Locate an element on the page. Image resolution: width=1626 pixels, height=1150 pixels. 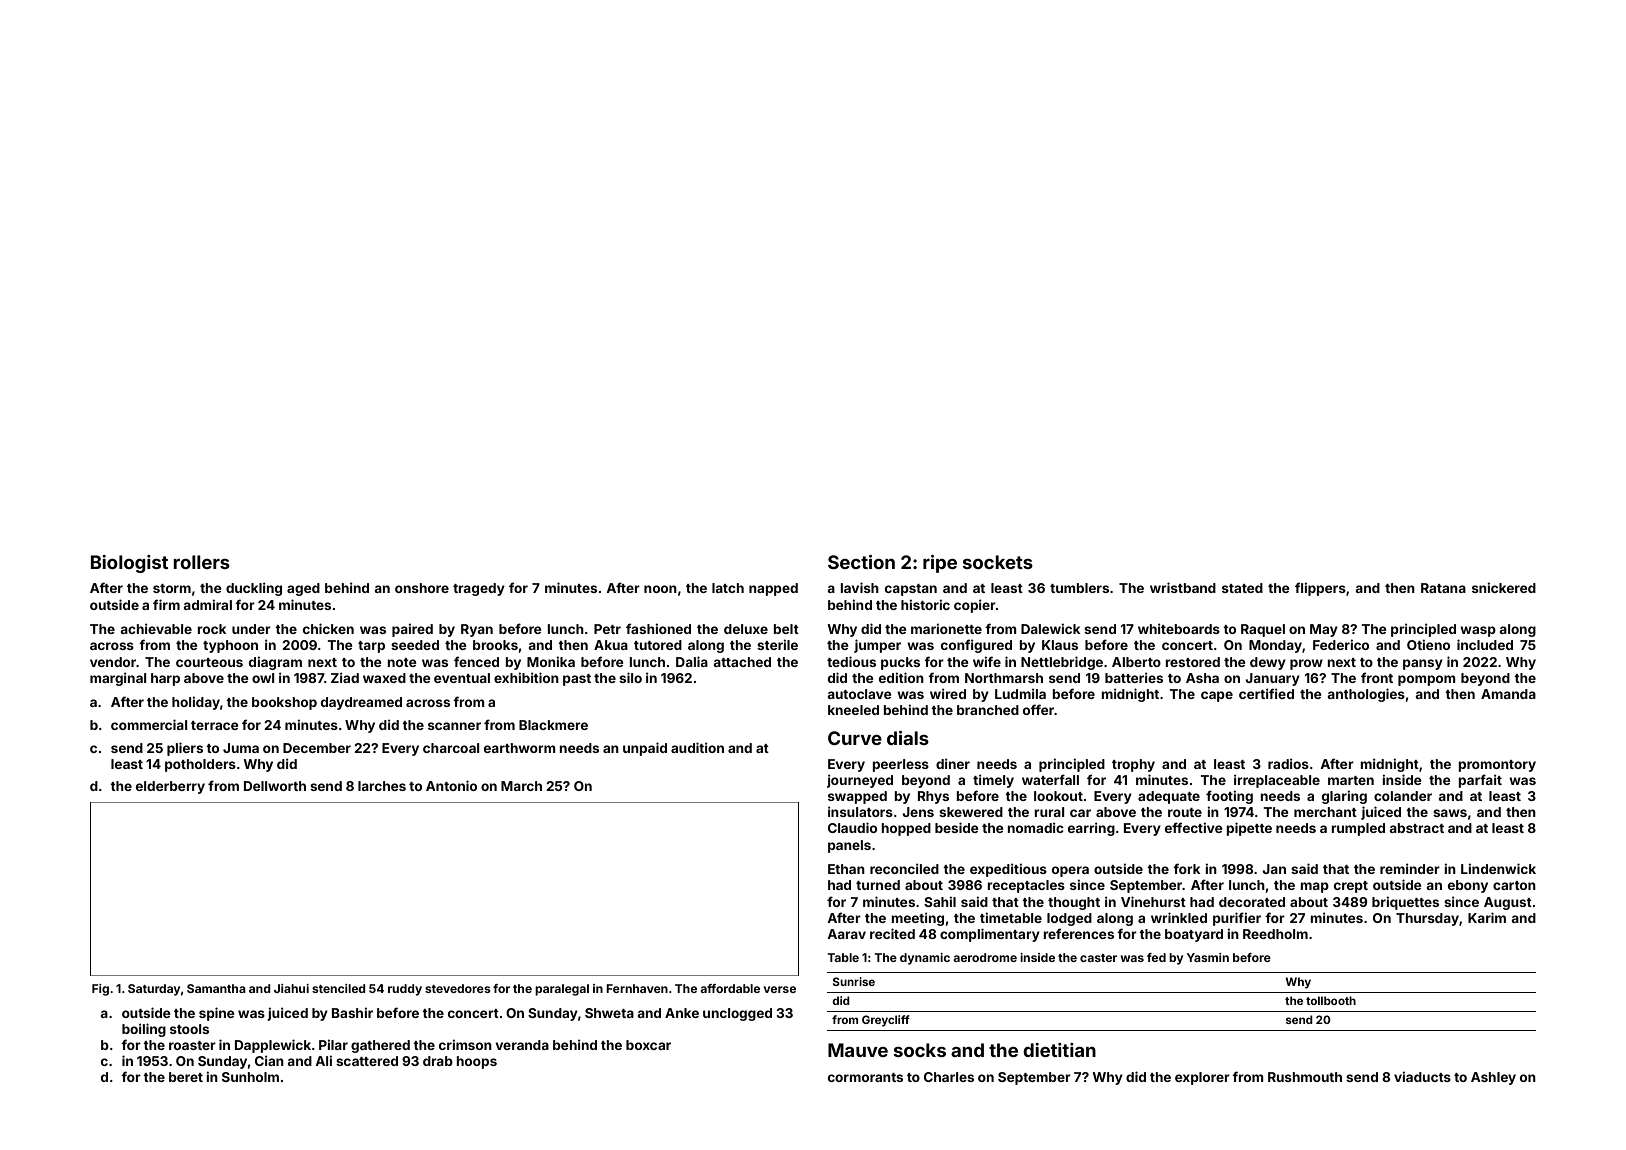
spine is located at coordinates (216, 1014).
